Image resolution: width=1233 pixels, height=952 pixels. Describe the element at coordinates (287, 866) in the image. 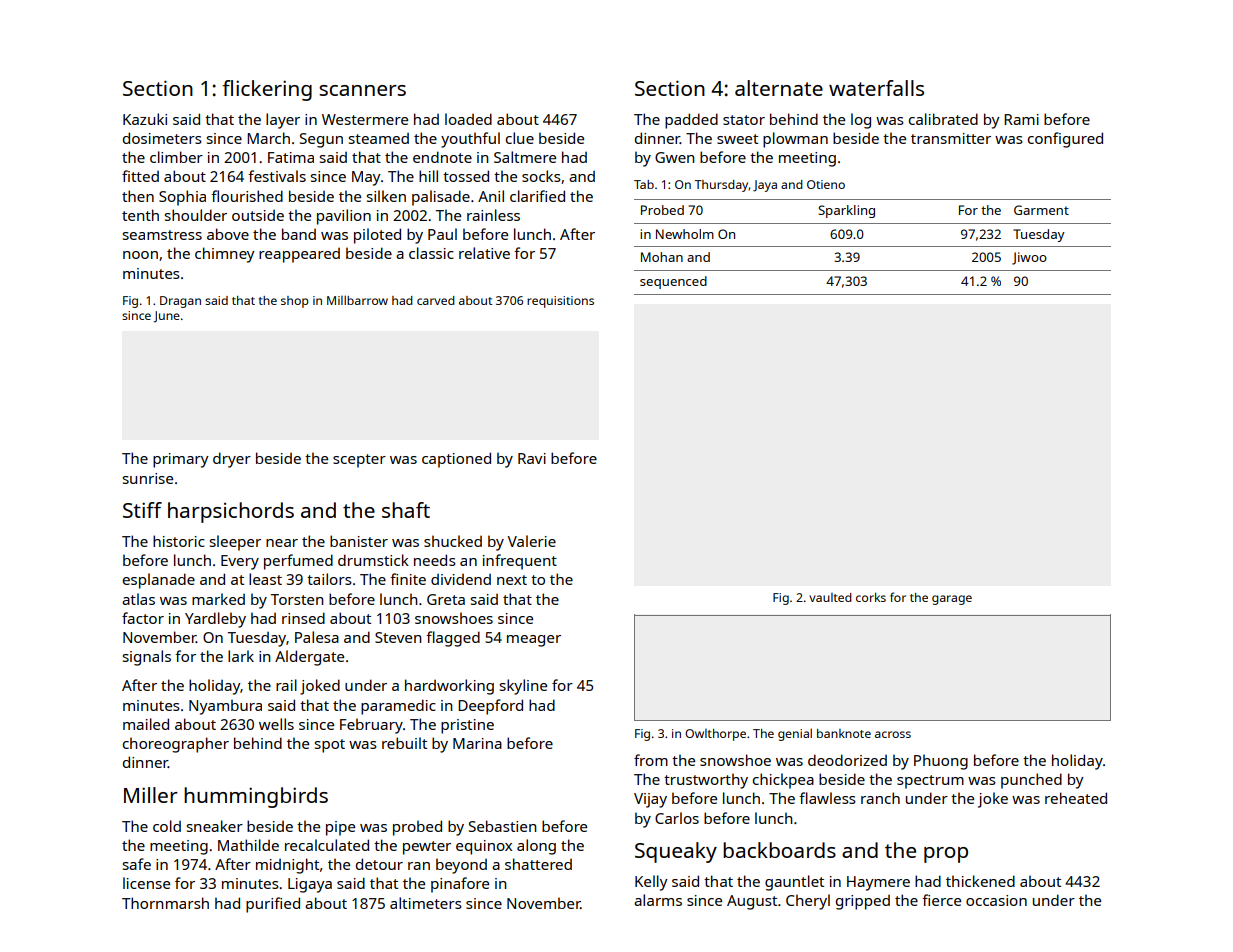

I see `midnight` at that location.
